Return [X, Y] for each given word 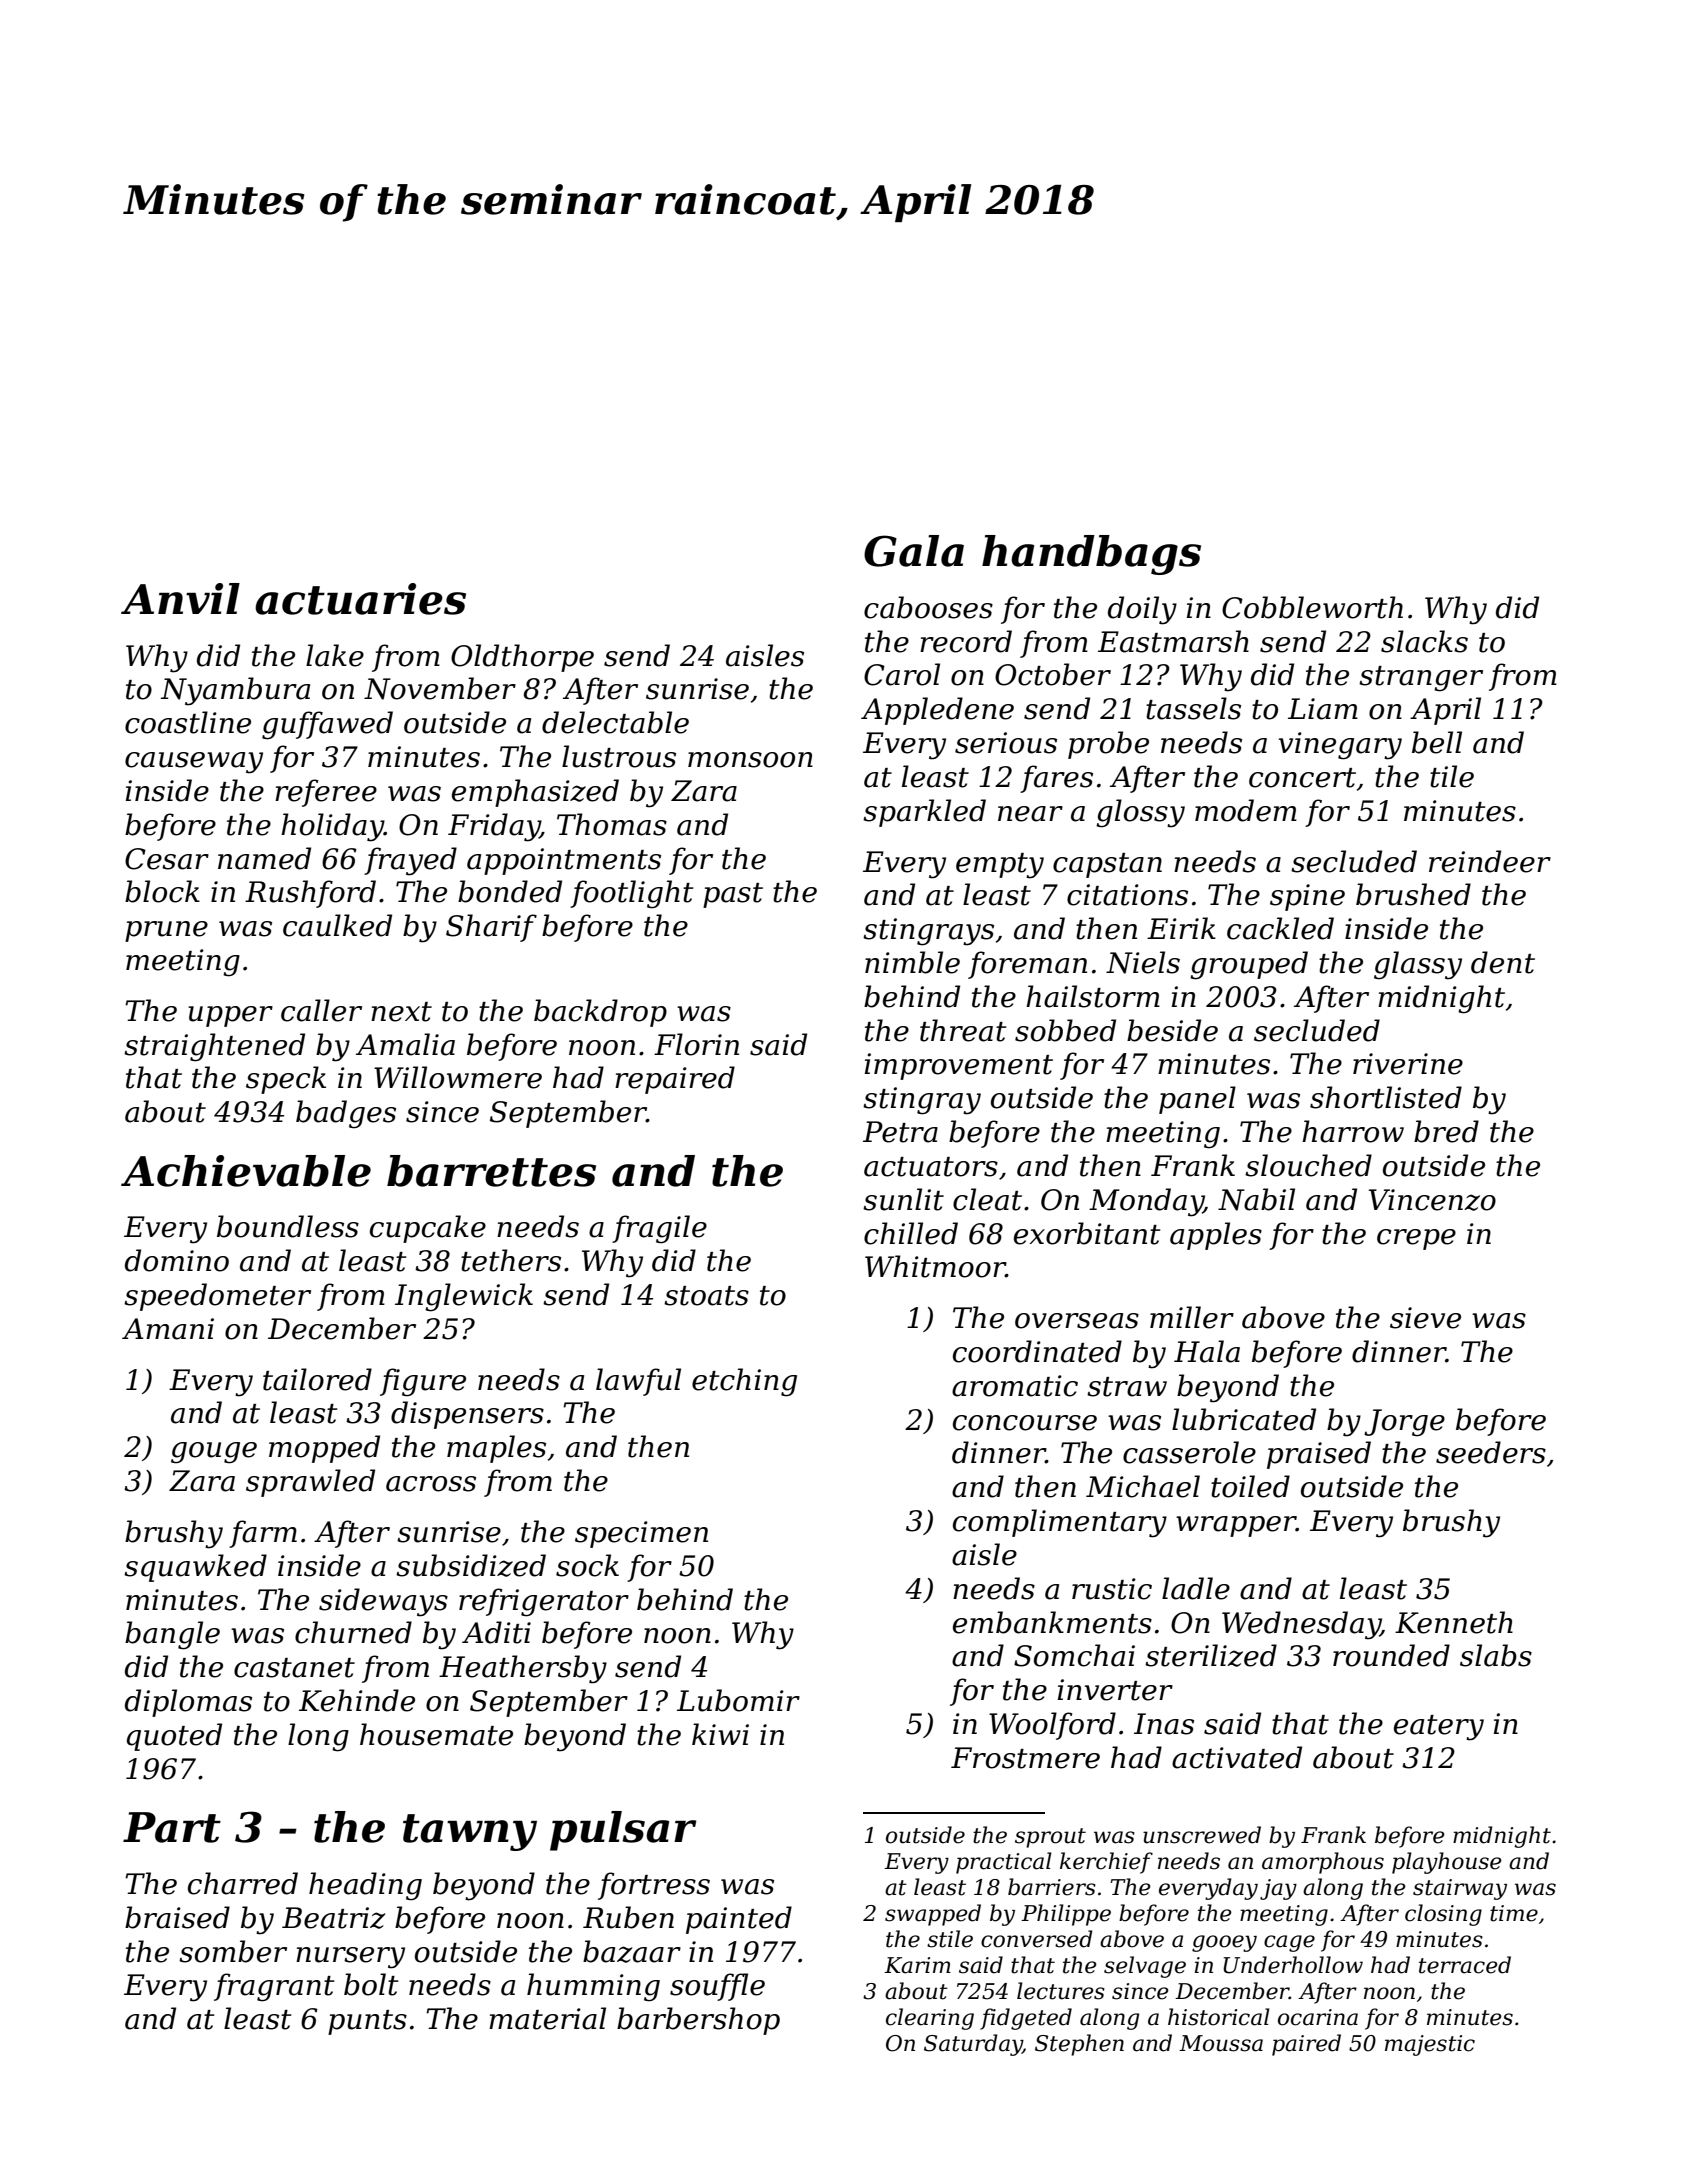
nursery [350, 1958]
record [966, 641]
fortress [654, 1886]
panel [1197, 1100]
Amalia [405, 1044]
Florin [696, 1044]
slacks [1424, 641]
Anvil [180, 598]
